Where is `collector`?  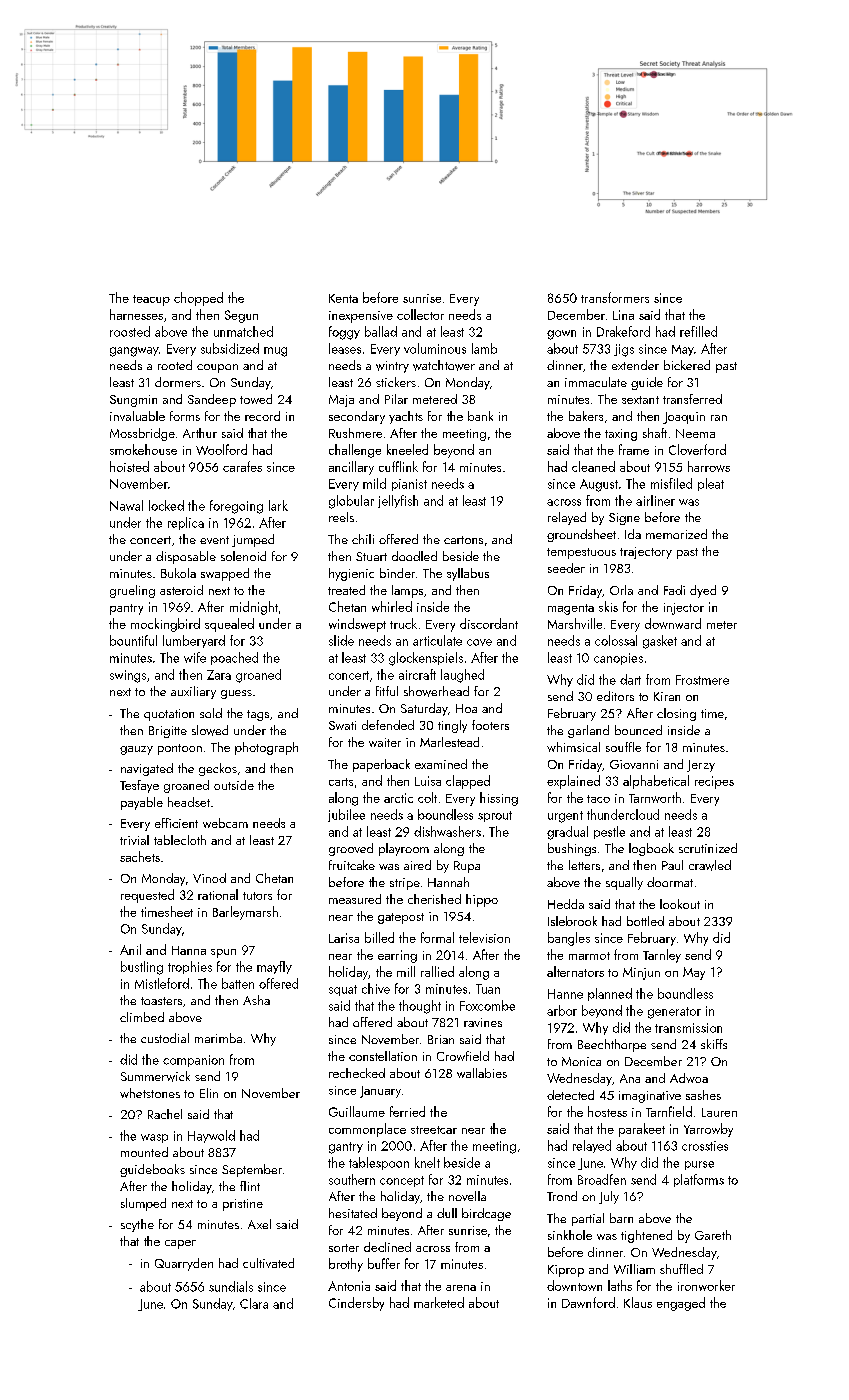 collector is located at coordinates (420, 314).
